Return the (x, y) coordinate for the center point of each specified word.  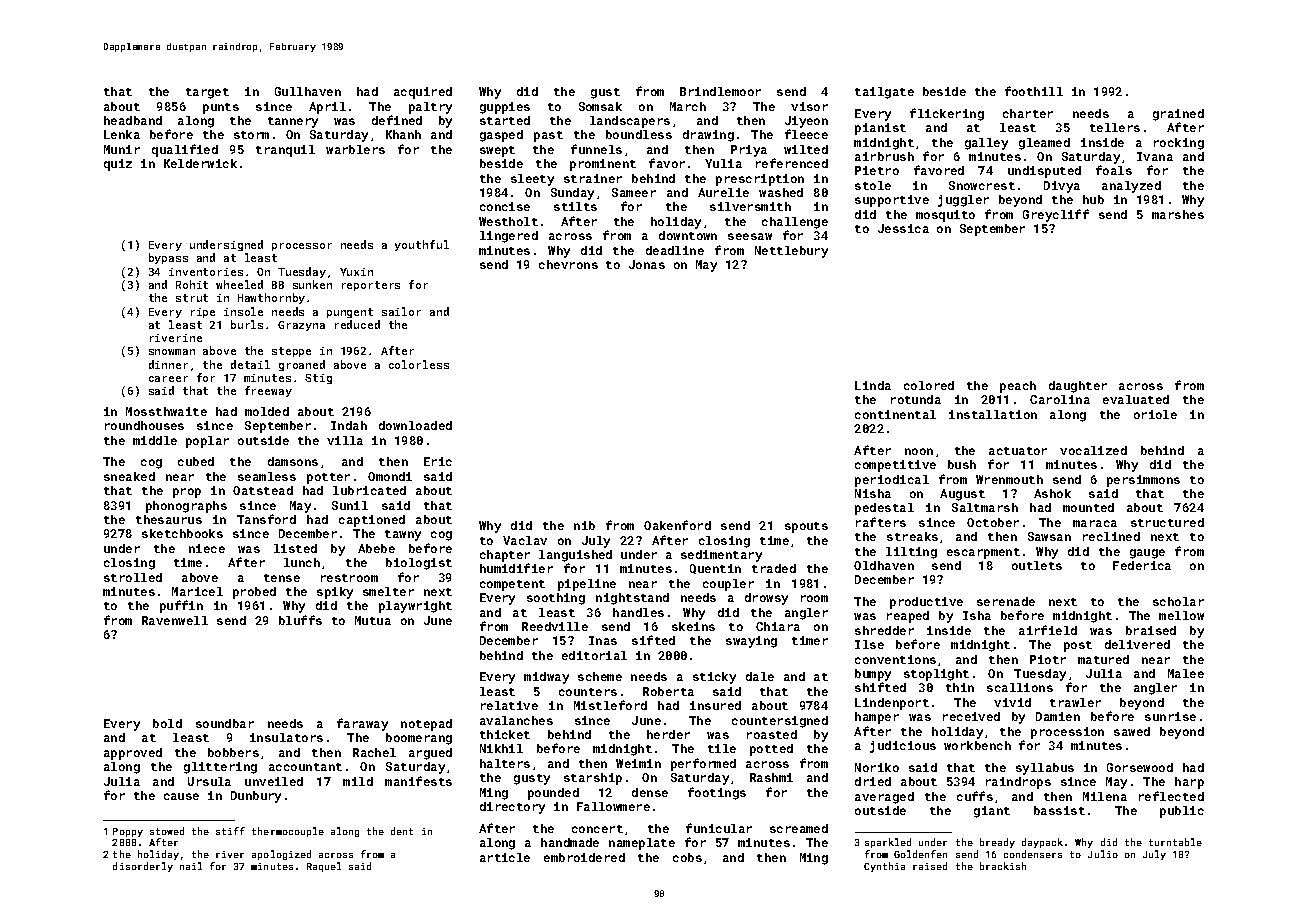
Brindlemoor (720, 91)
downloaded (415, 425)
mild (358, 781)
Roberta (668, 691)
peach (1018, 387)
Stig (318, 379)
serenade (1006, 601)
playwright (415, 607)
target (207, 93)
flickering (947, 114)
